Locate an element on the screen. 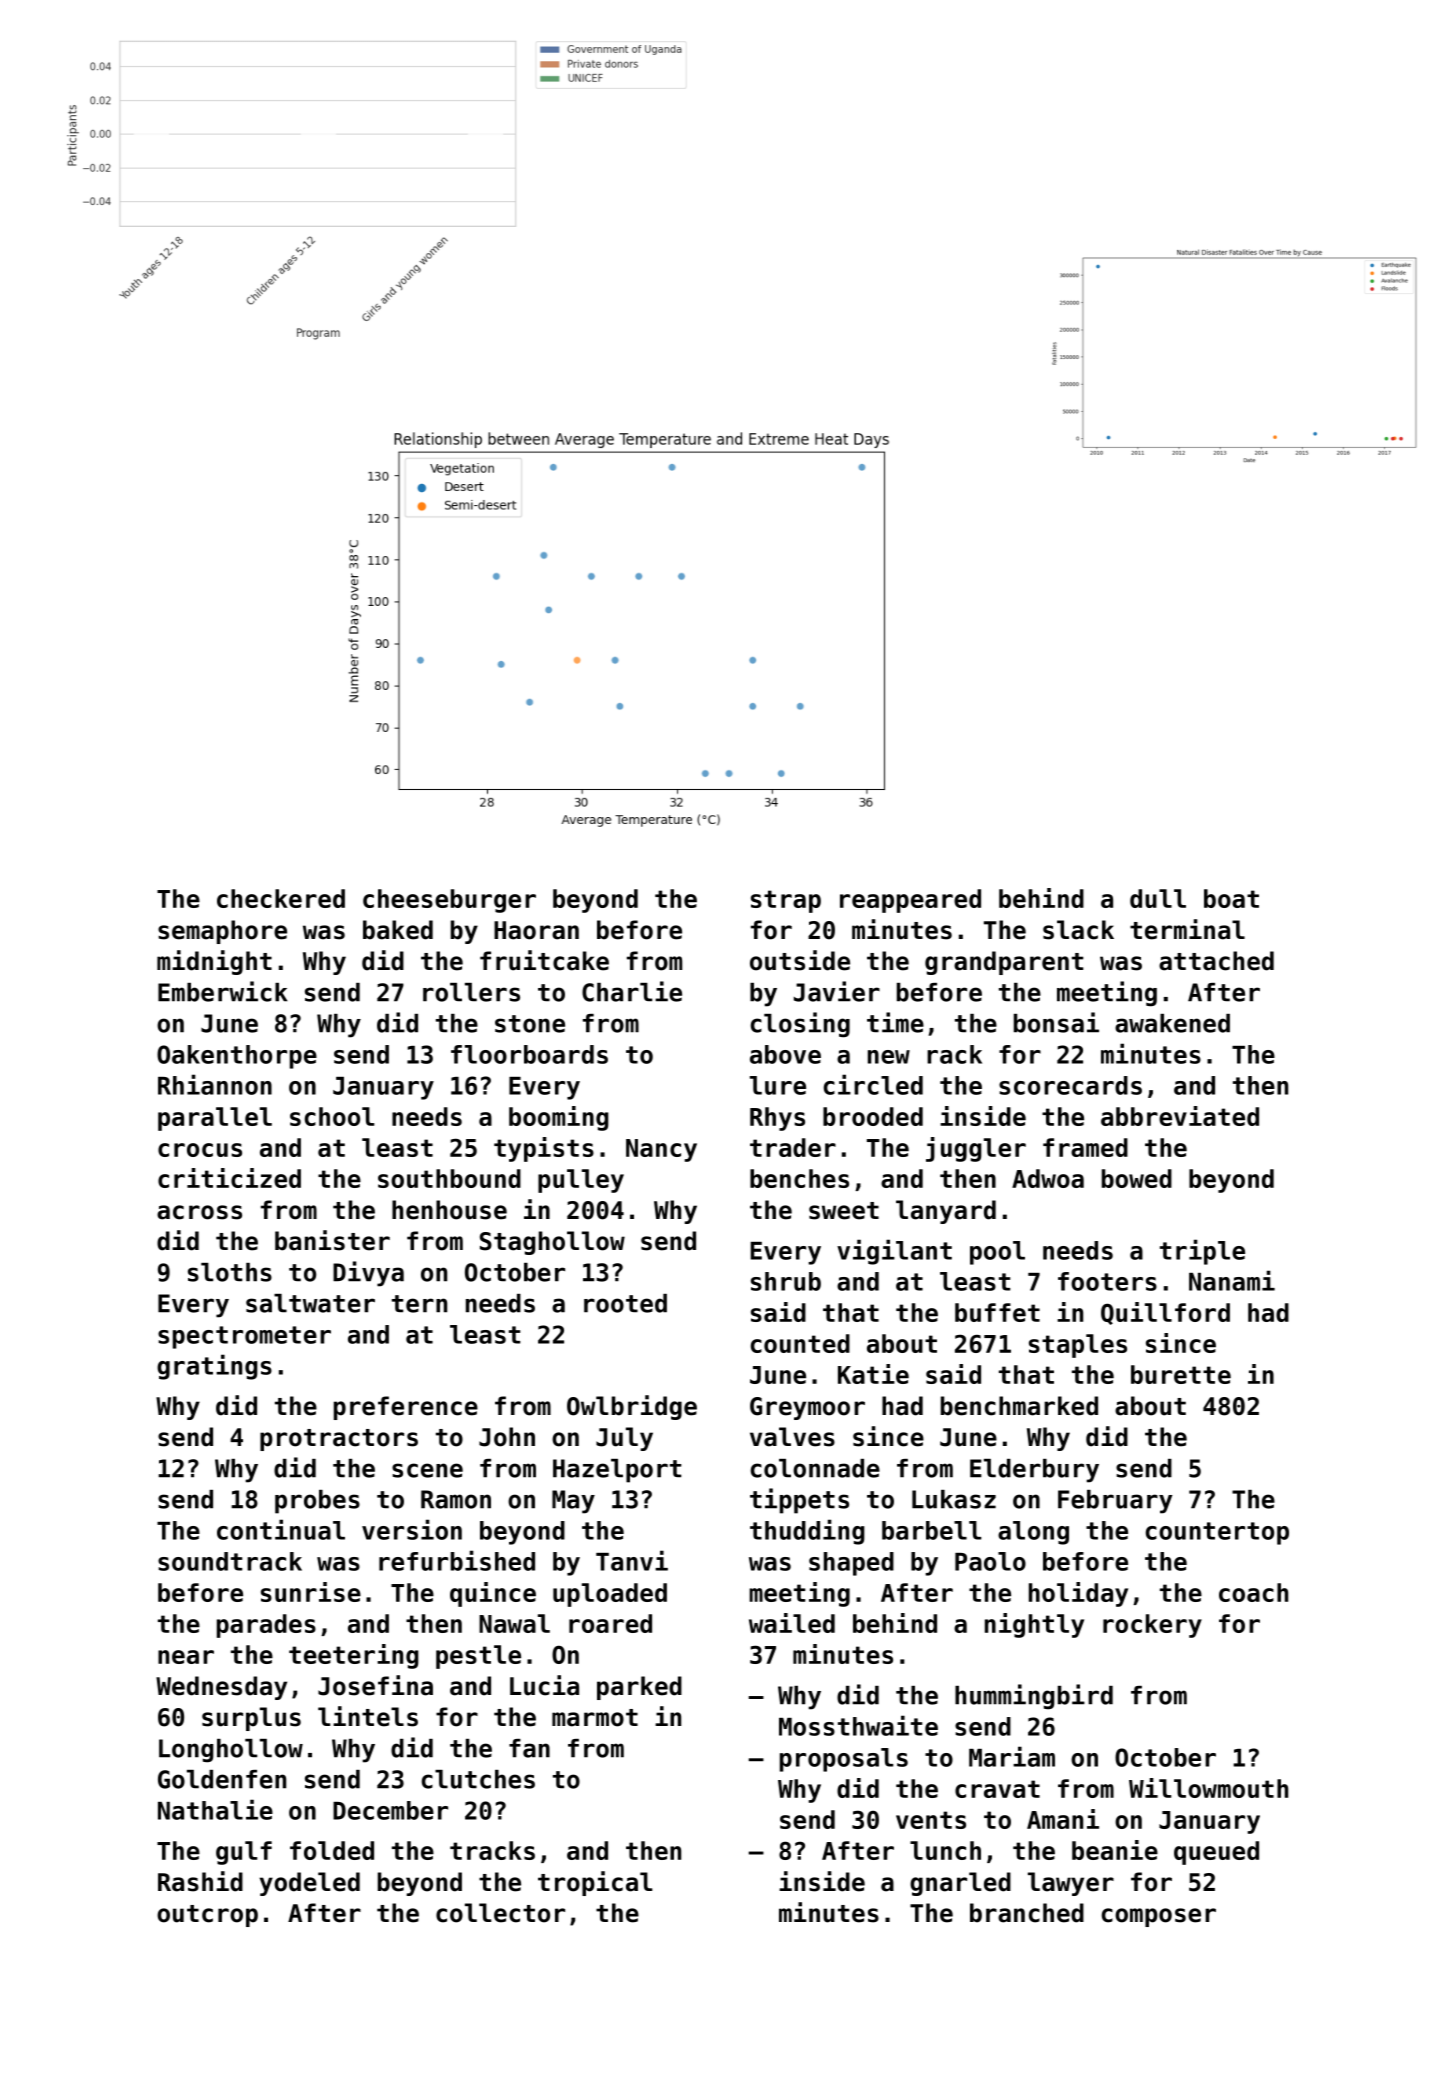 The image size is (1450, 2100). boat is located at coordinates (1231, 898).
